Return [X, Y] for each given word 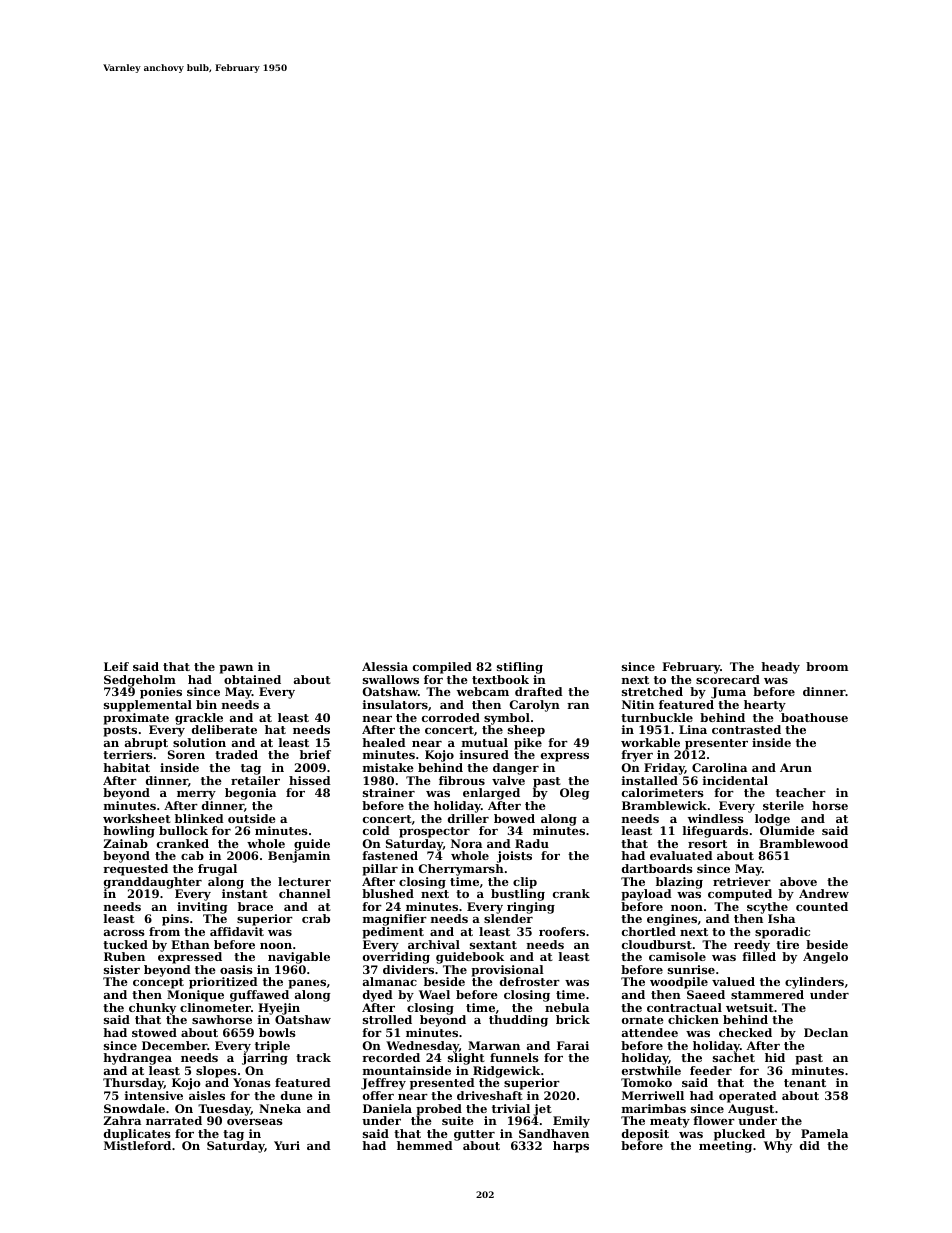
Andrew [824, 893]
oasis [236, 969]
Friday [664, 769]
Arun [796, 767]
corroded [451, 717]
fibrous [462, 780]
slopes [216, 1072]
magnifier [395, 920]
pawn [236, 669]
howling [129, 832]
